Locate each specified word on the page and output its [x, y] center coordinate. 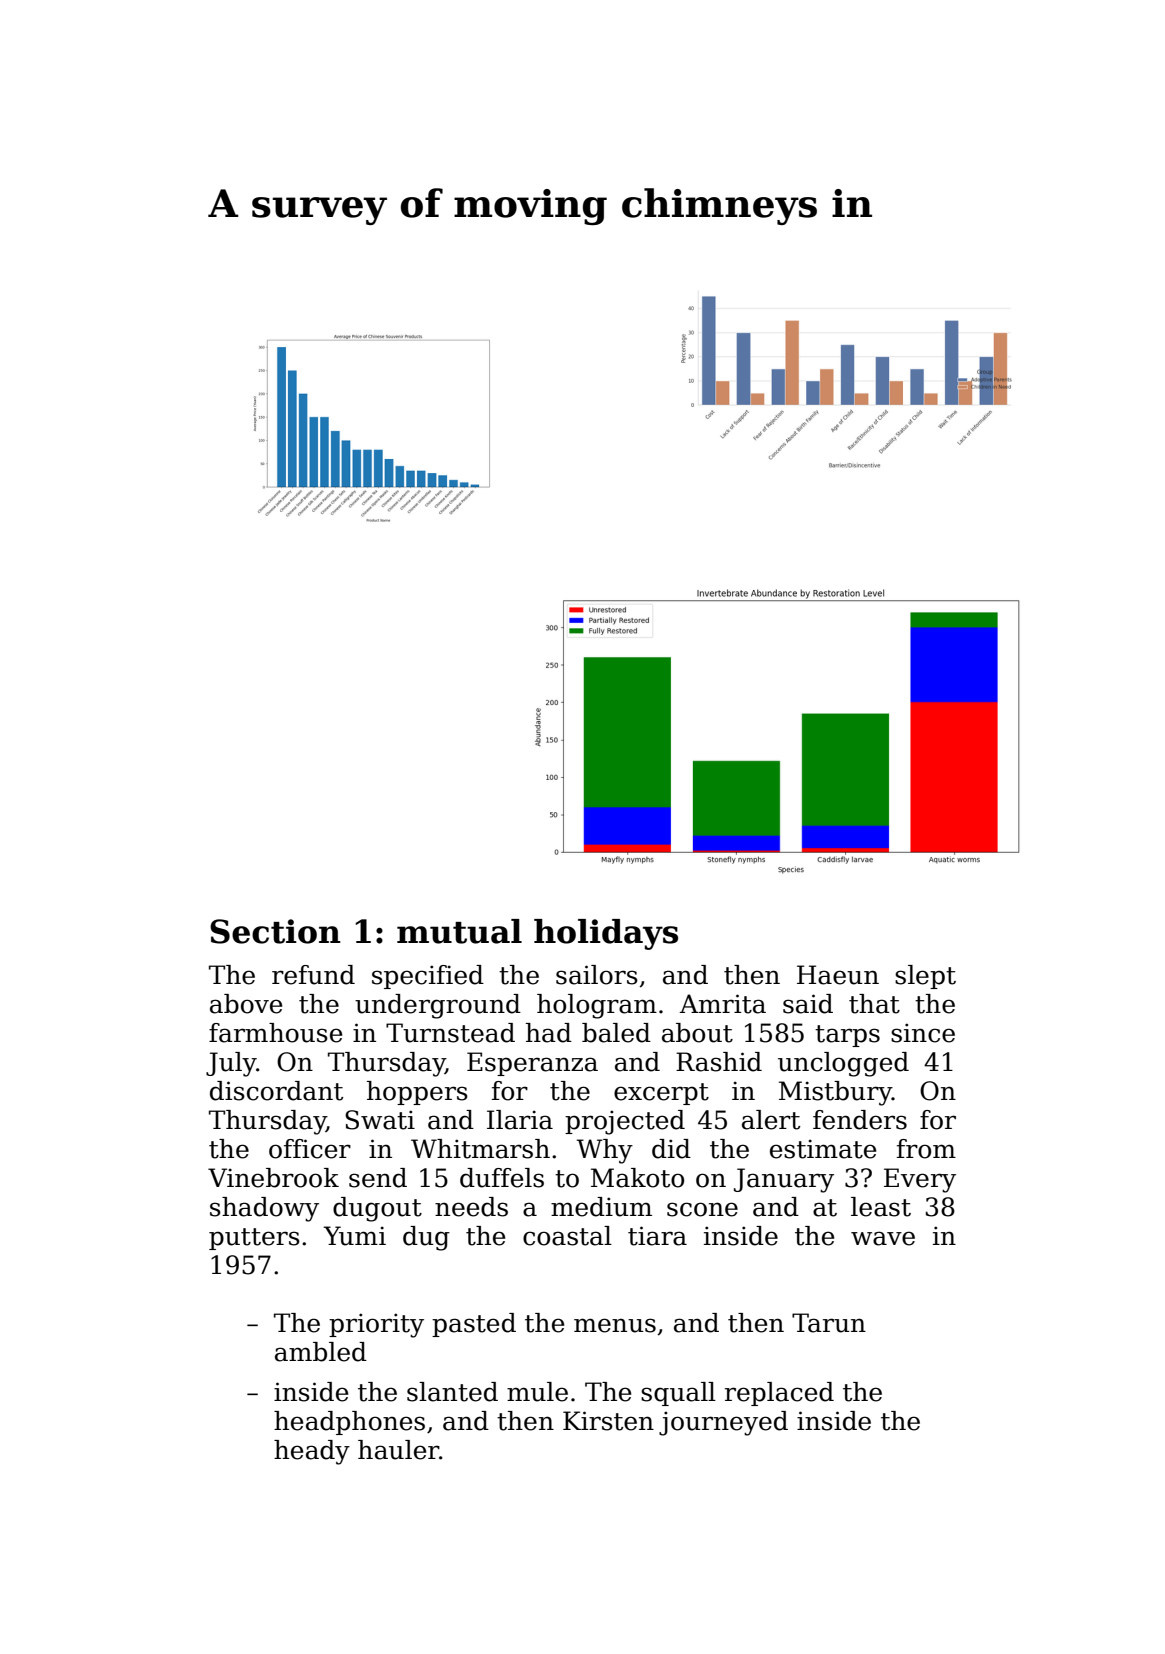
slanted [452, 1392]
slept [925, 977]
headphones [349, 1423]
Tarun [829, 1323]
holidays [606, 934]
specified [428, 977]
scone [702, 1209]
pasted [474, 1325]
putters [254, 1239]
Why [605, 1151]
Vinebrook [273, 1178]
